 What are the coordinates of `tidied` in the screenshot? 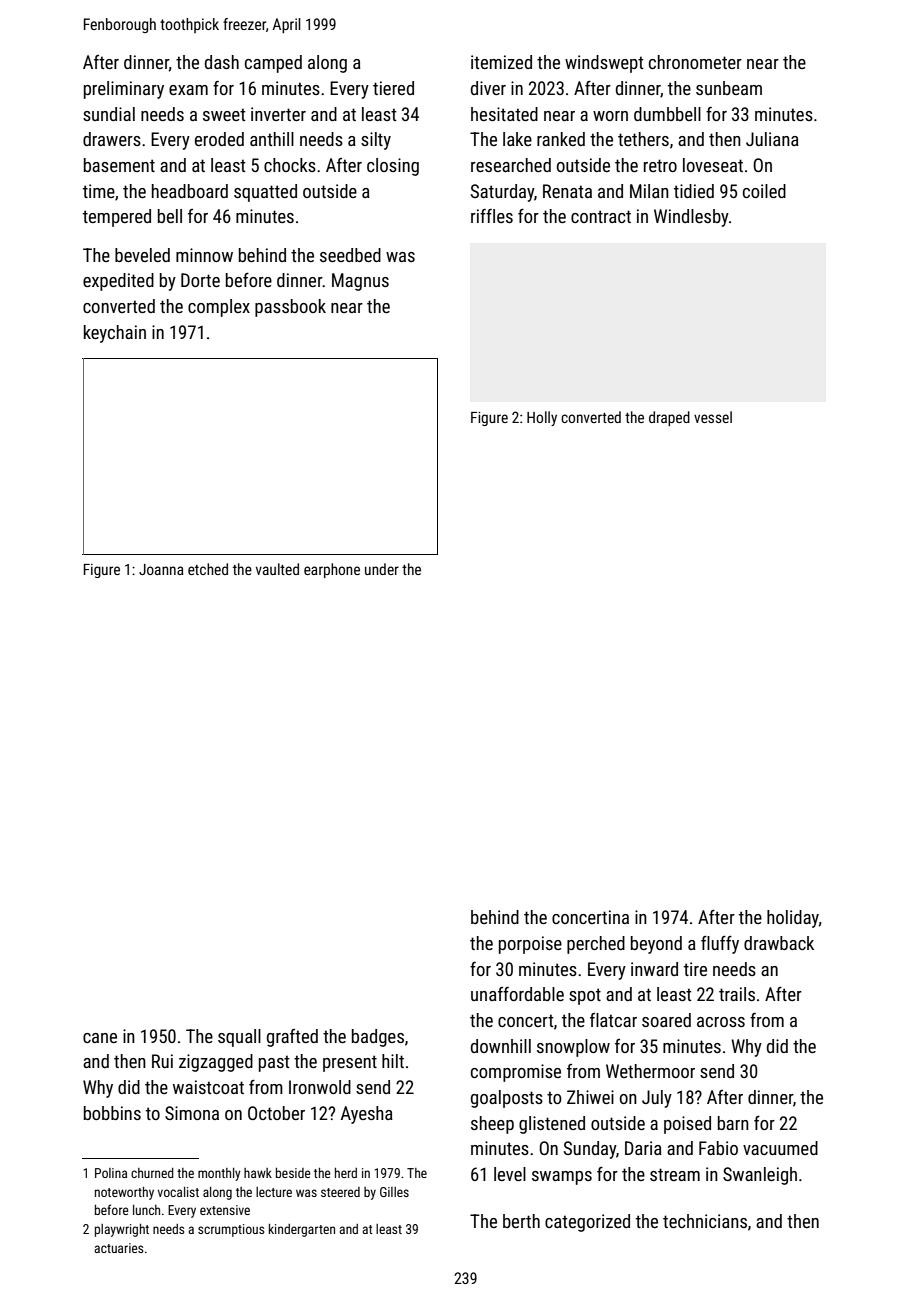 It's located at (694, 191).
